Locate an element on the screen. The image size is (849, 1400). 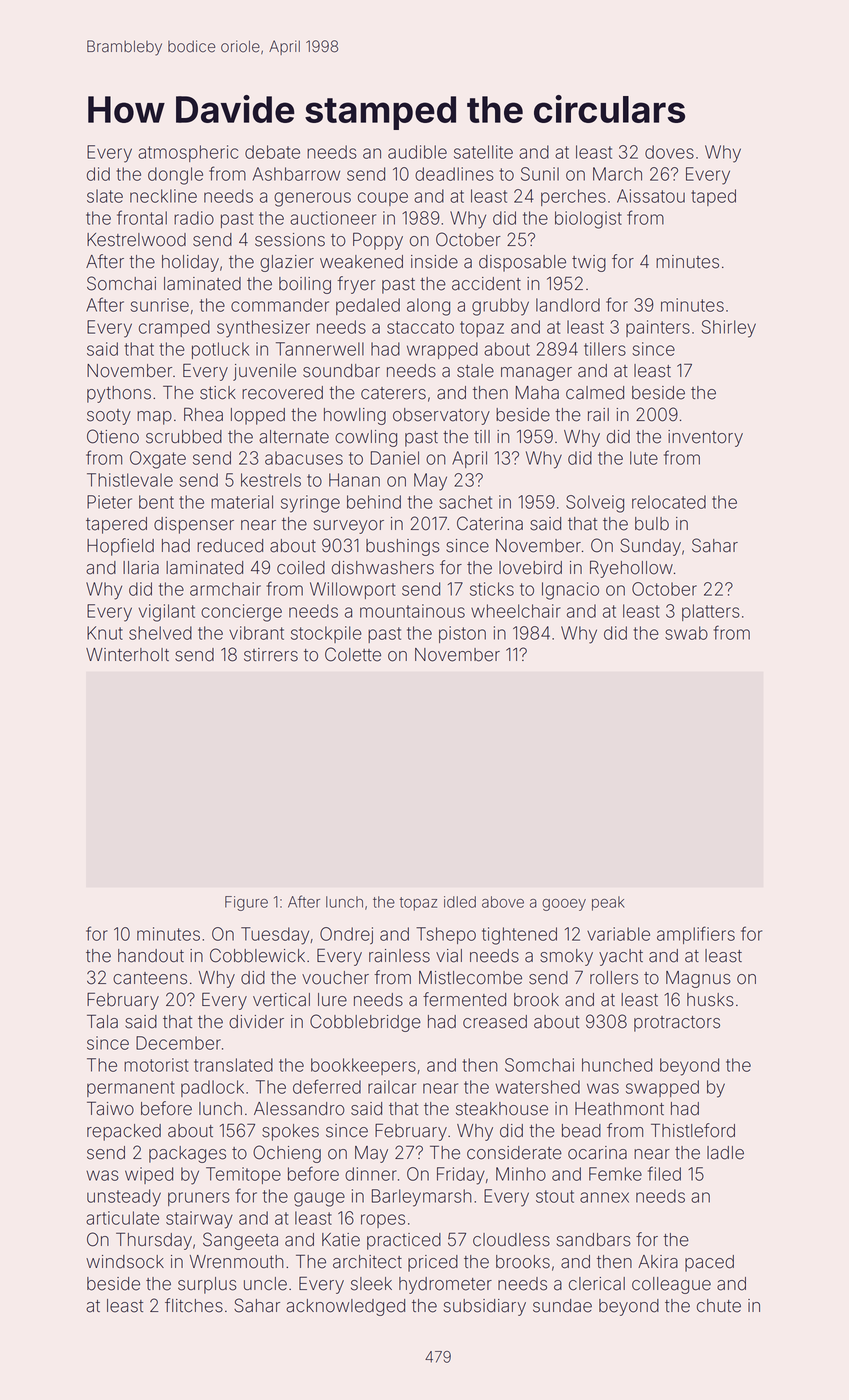
audible is located at coordinates (417, 152).
